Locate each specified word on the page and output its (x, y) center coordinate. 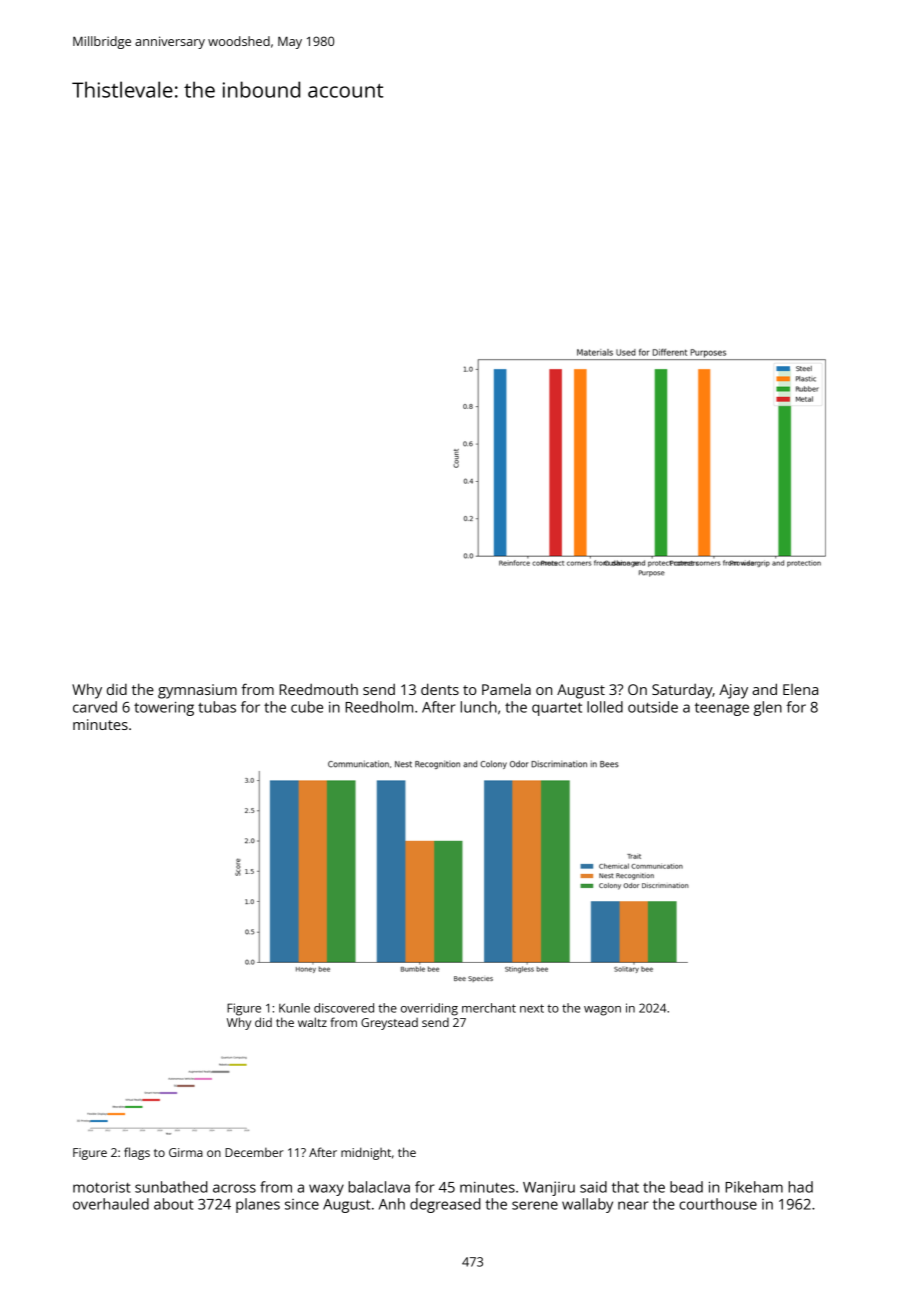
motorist (102, 1187)
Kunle (294, 1008)
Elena (800, 689)
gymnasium (197, 691)
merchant (489, 1008)
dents (440, 689)
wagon (602, 1011)
